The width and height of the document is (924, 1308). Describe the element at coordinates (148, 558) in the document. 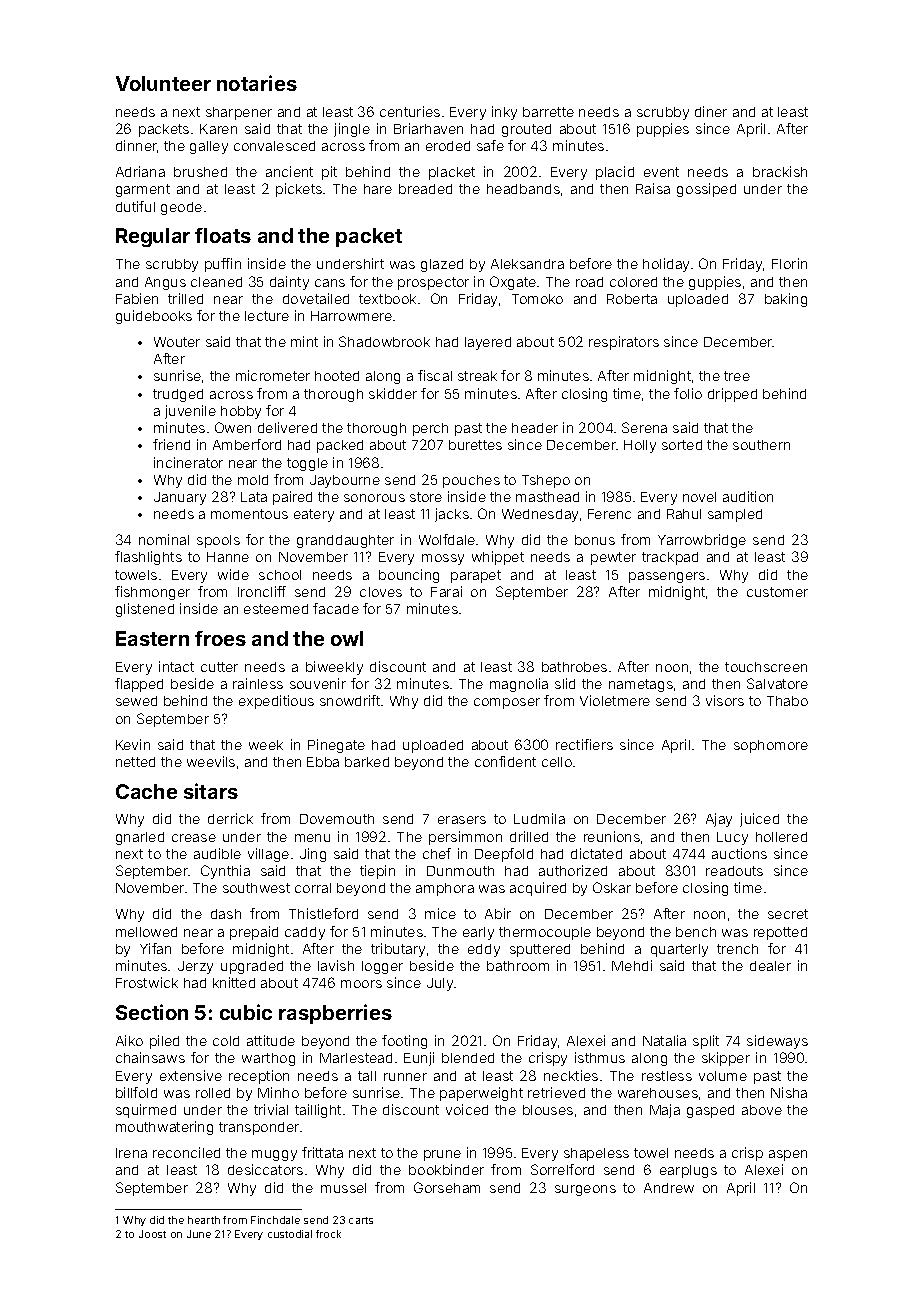

I see `flashlights` at that location.
